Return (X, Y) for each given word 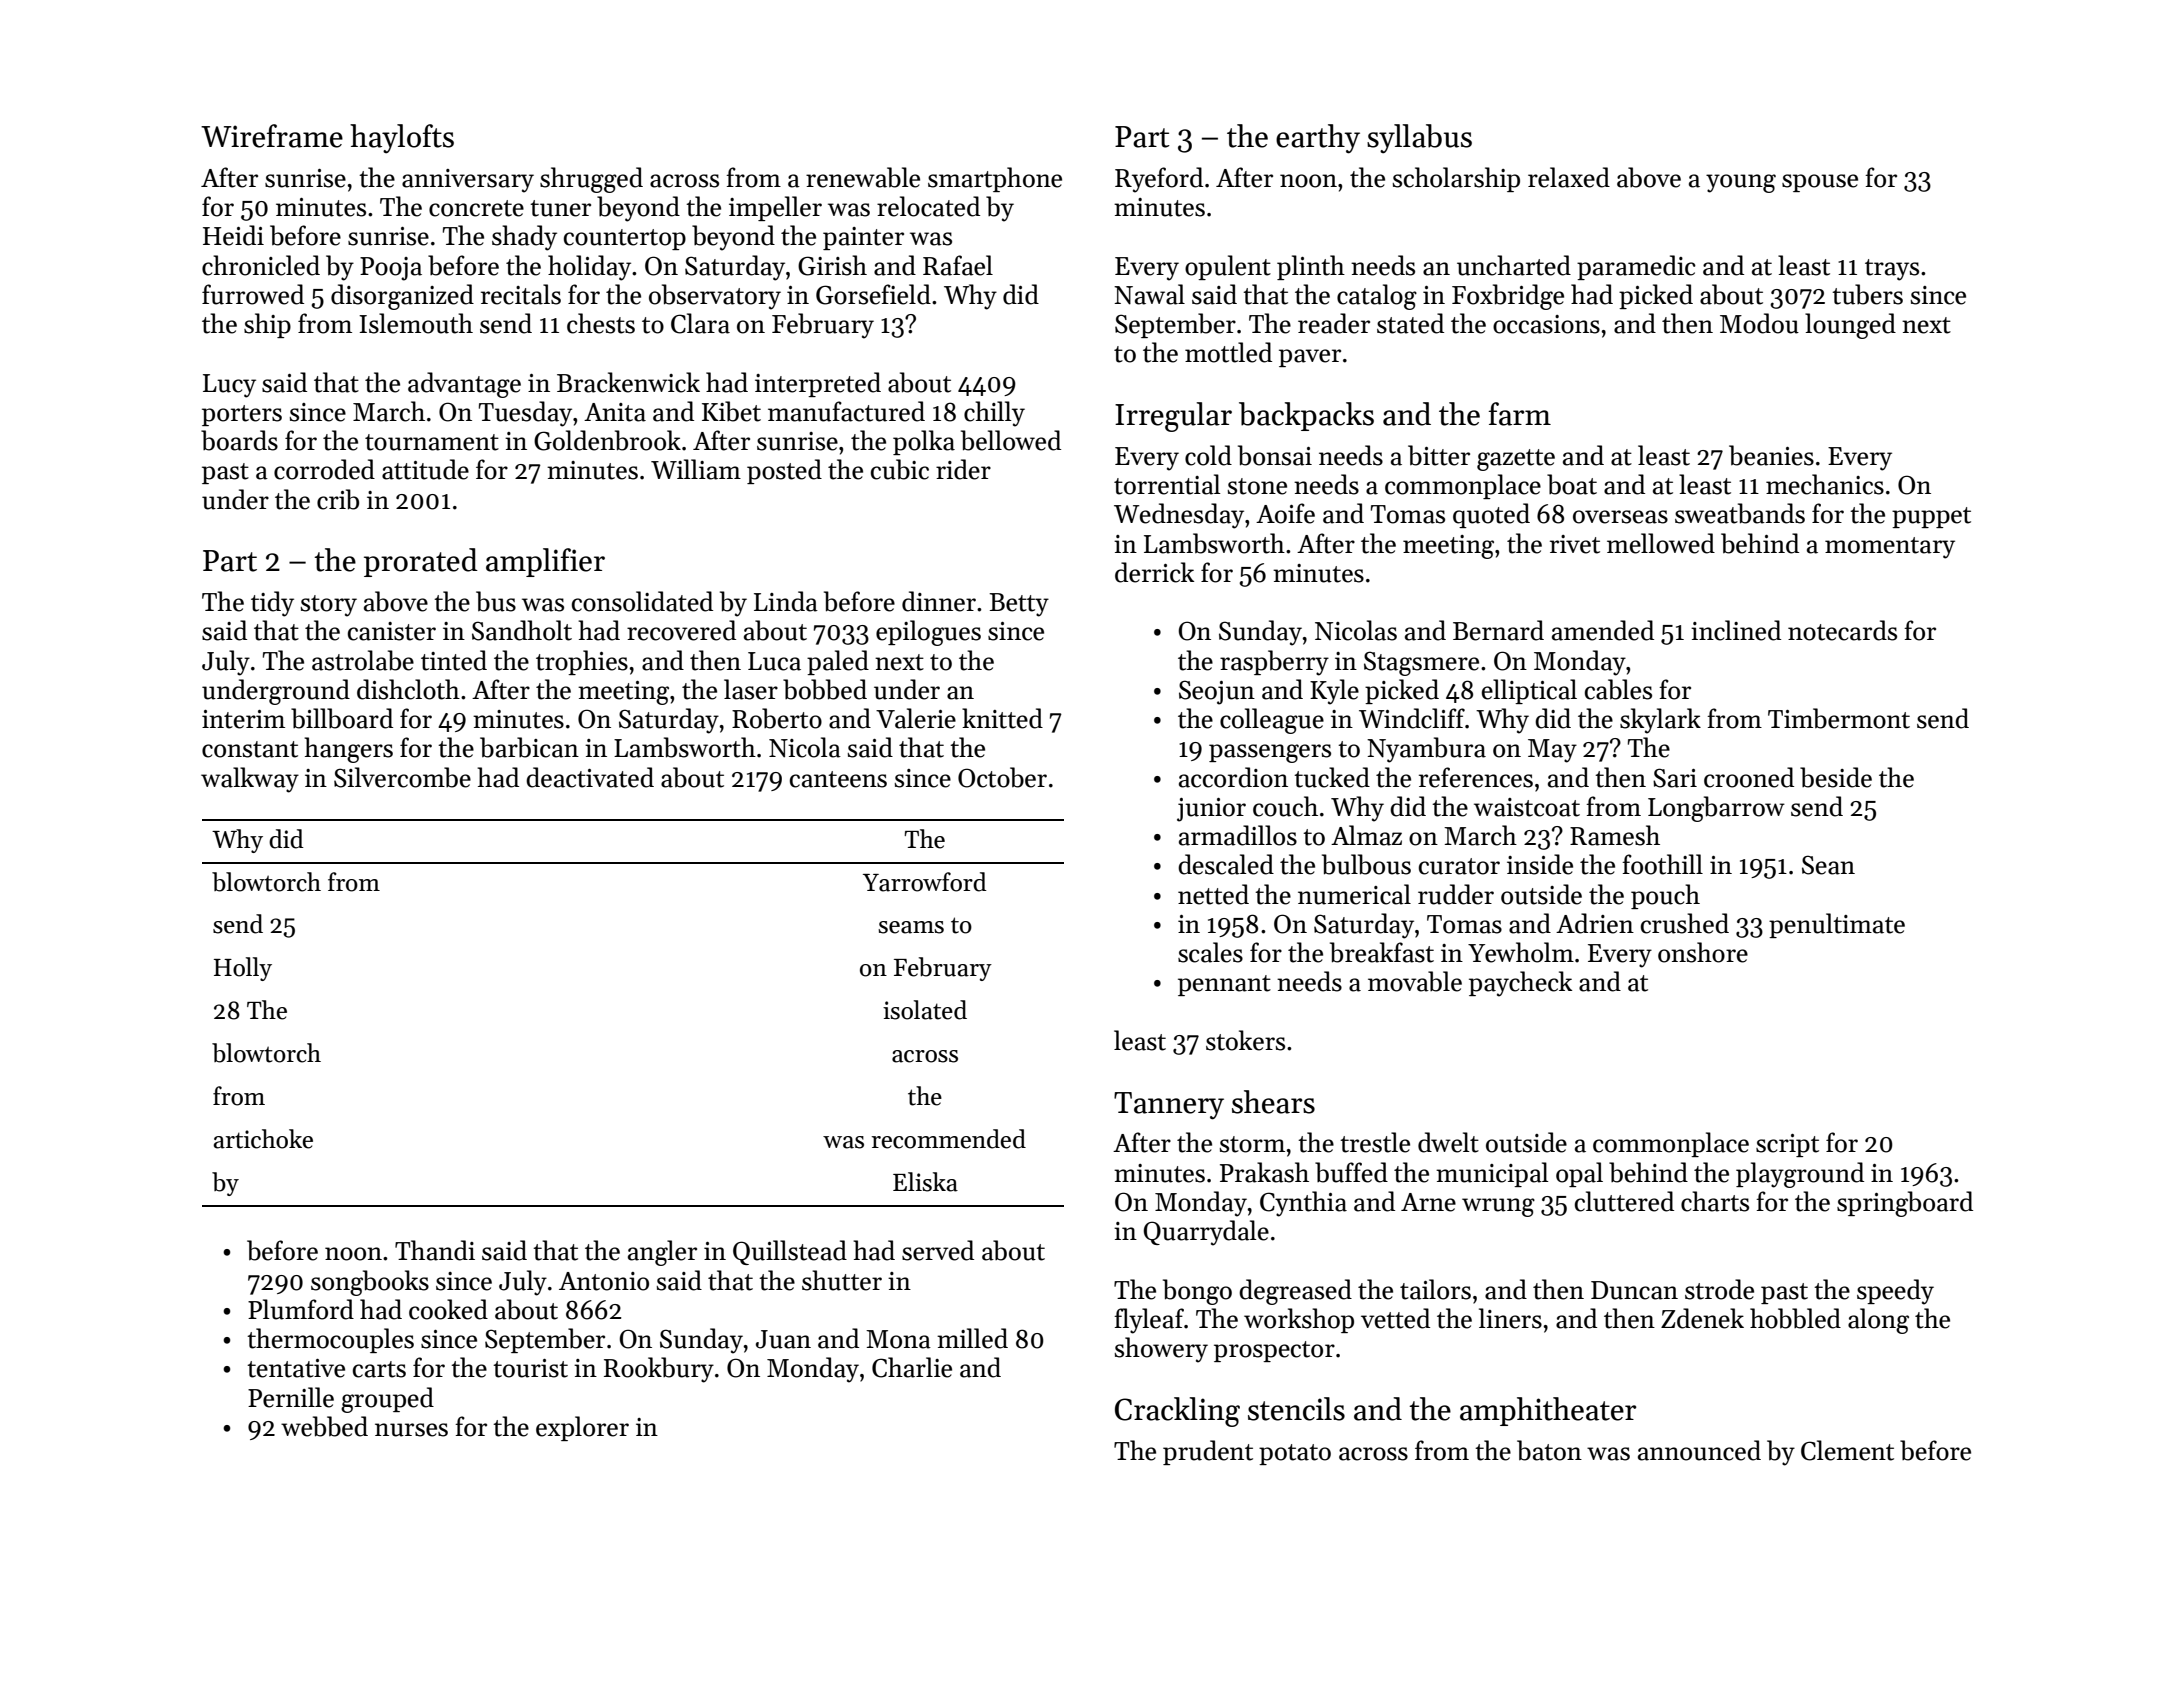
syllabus (1419, 139)
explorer (582, 1428)
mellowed (1661, 543)
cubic (900, 469)
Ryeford (1159, 180)
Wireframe (272, 136)
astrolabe (363, 660)
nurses (411, 1430)
